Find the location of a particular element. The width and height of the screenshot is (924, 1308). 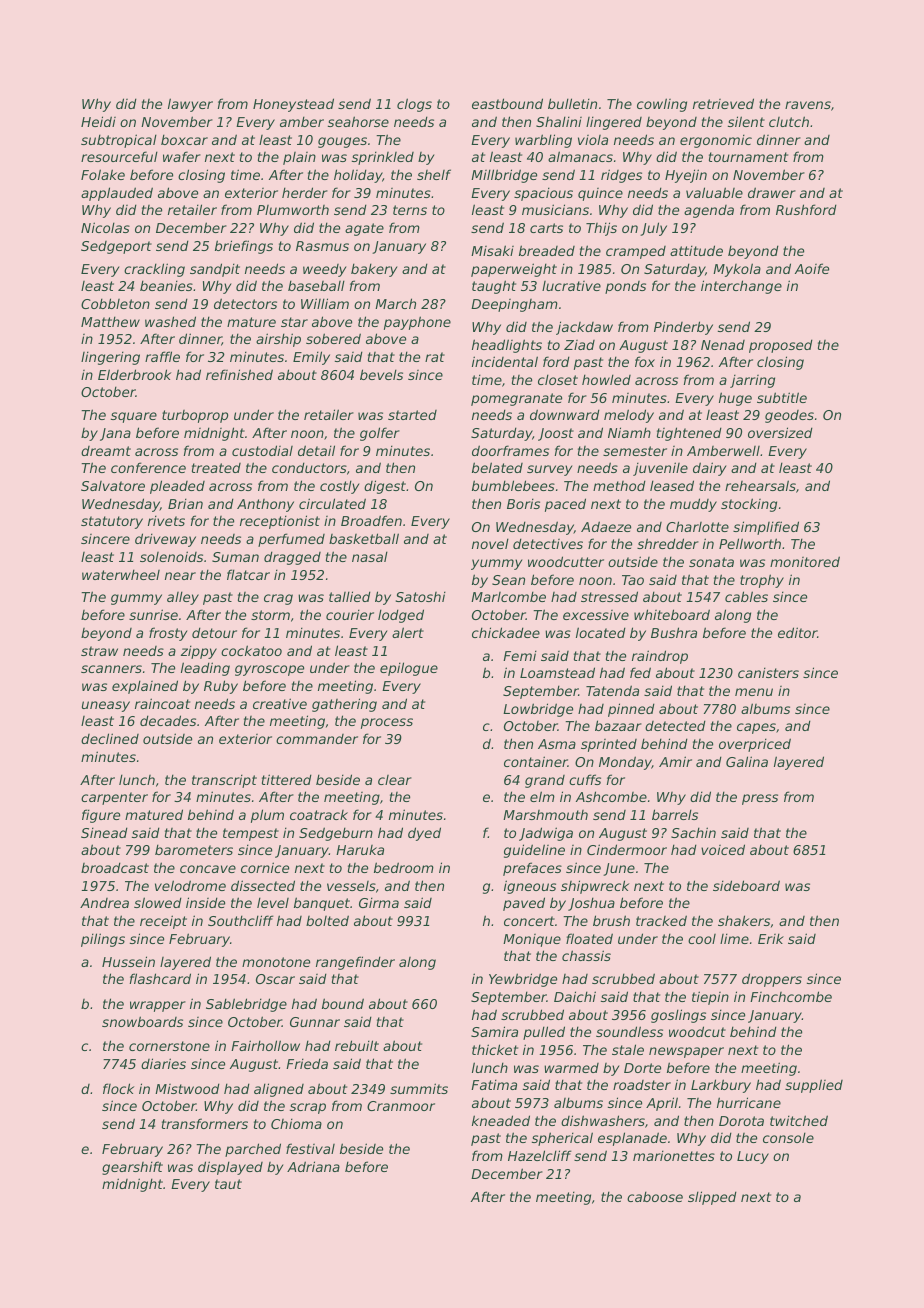

caboose is located at coordinates (655, 1196).
